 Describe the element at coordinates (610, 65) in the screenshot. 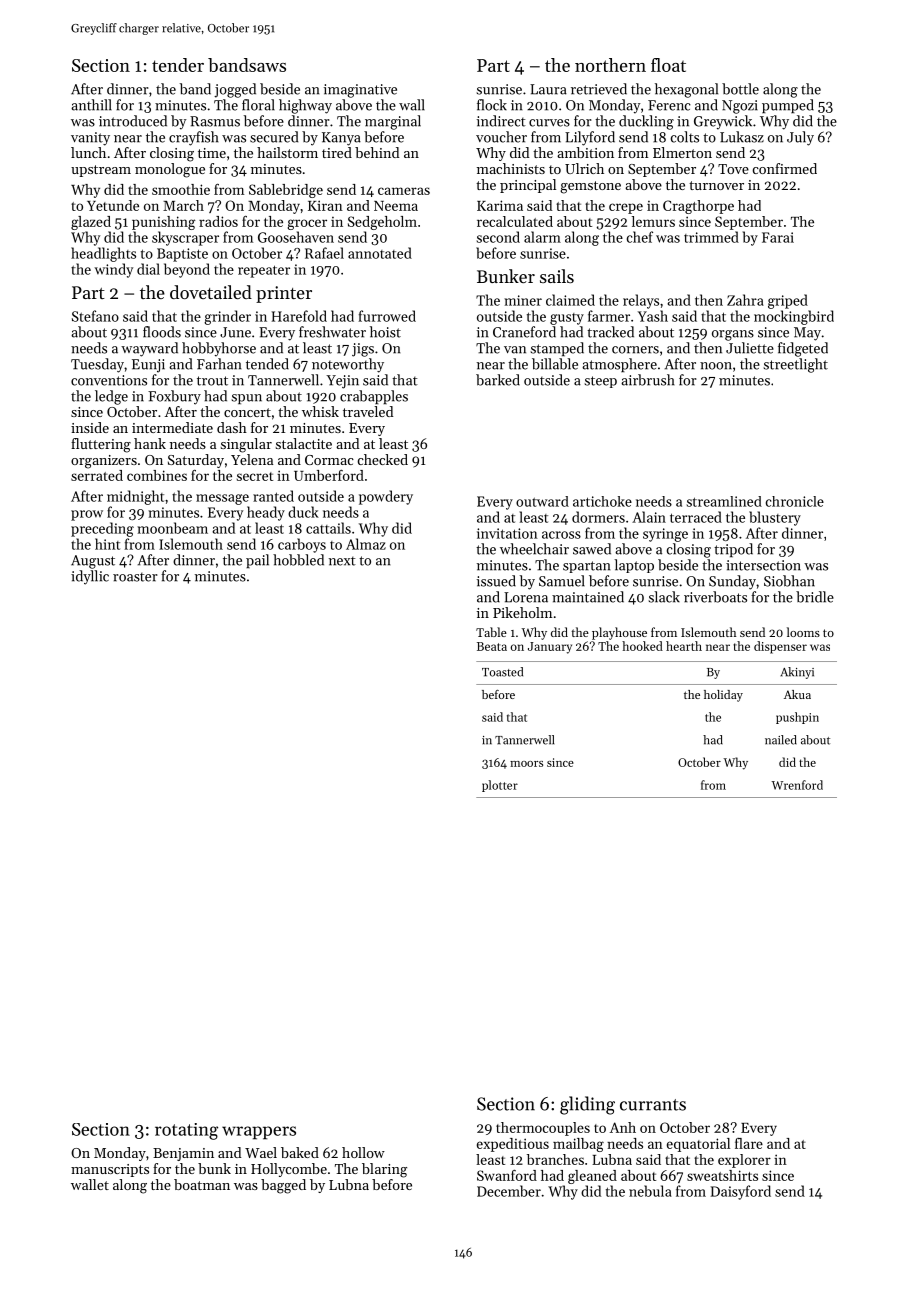

I see `northern` at that location.
